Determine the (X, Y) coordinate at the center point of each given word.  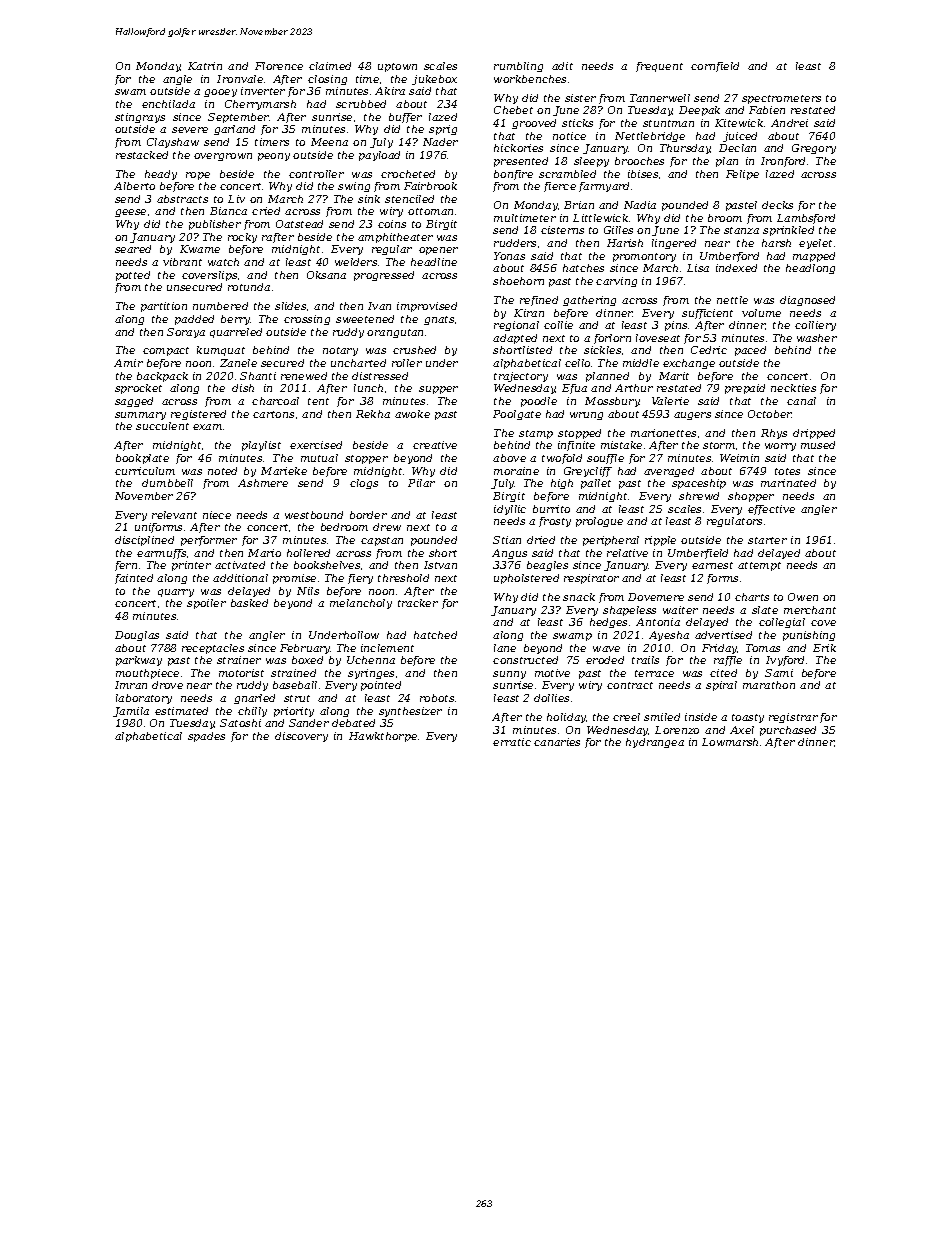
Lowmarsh (730, 742)
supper (438, 390)
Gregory (814, 149)
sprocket (138, 389)
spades (206, 737)
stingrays (140, 118)
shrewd (699, 496)
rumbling (518, 67)
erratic (512, 742)
